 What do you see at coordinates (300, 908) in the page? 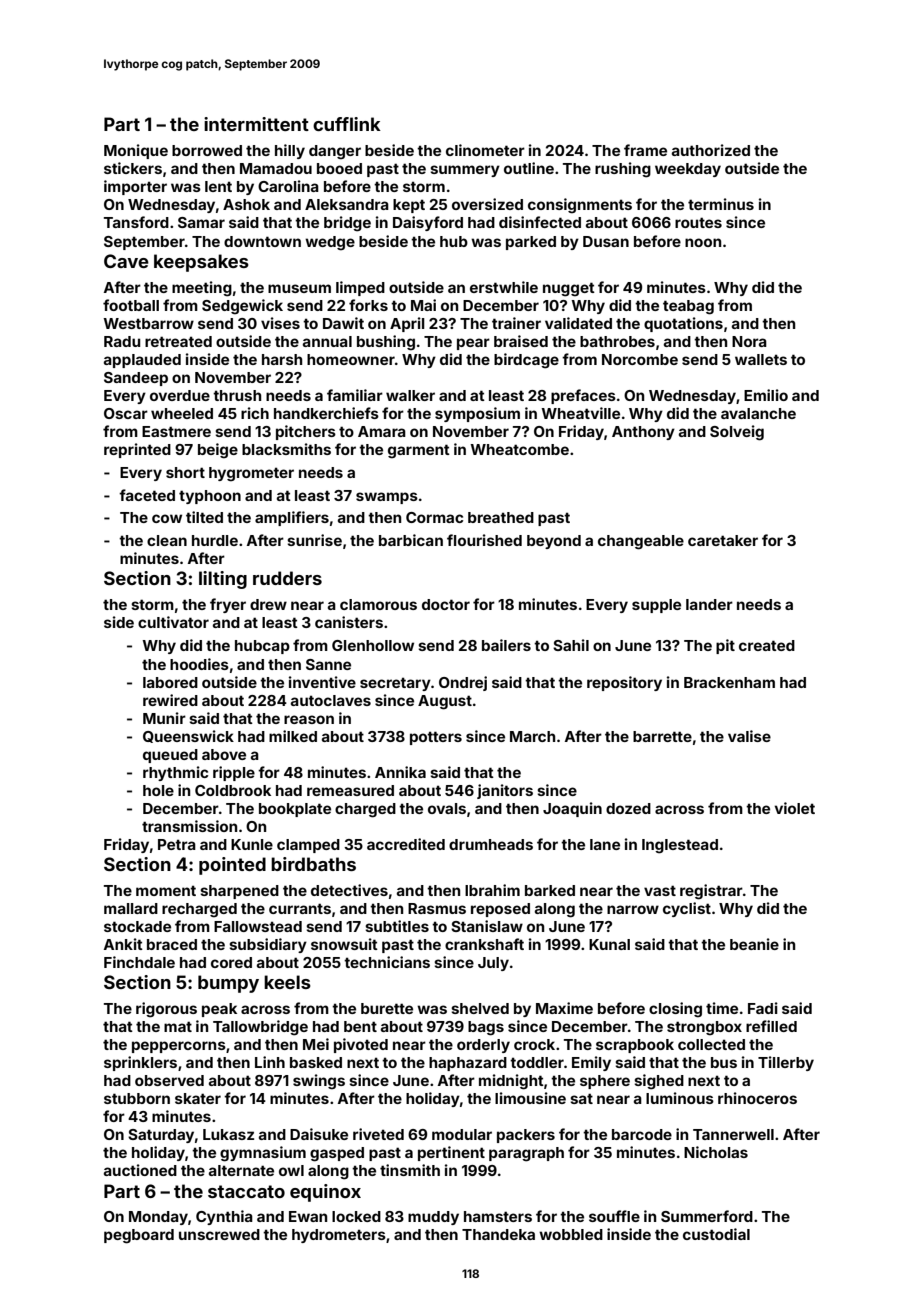
I see `currants` at bounding box center [300, 908].
